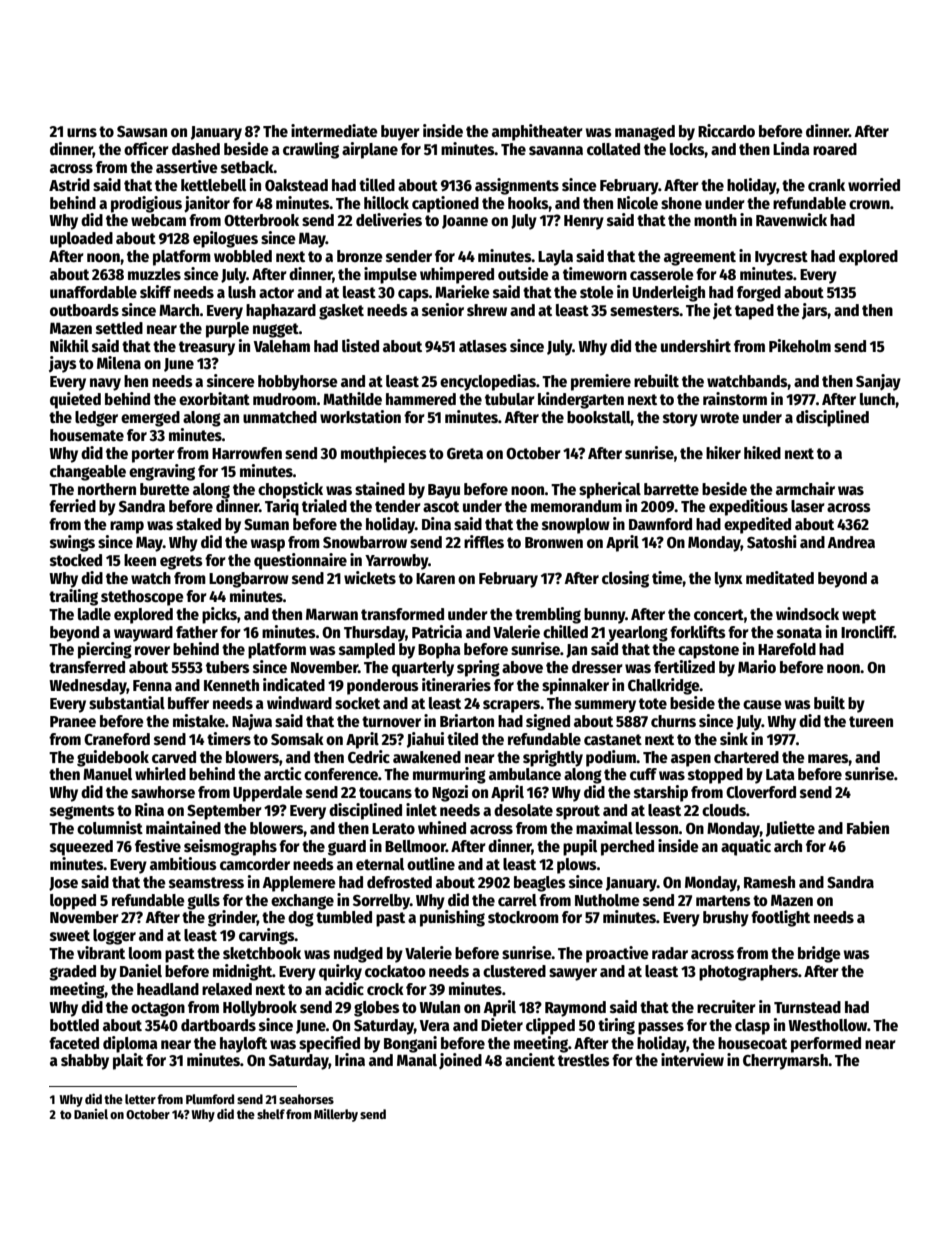 This document has width=952, height=1233. What do you see at coordinates (502, 1024) in the document?
I see `Dieter` at bounding box center [502, 1024].
